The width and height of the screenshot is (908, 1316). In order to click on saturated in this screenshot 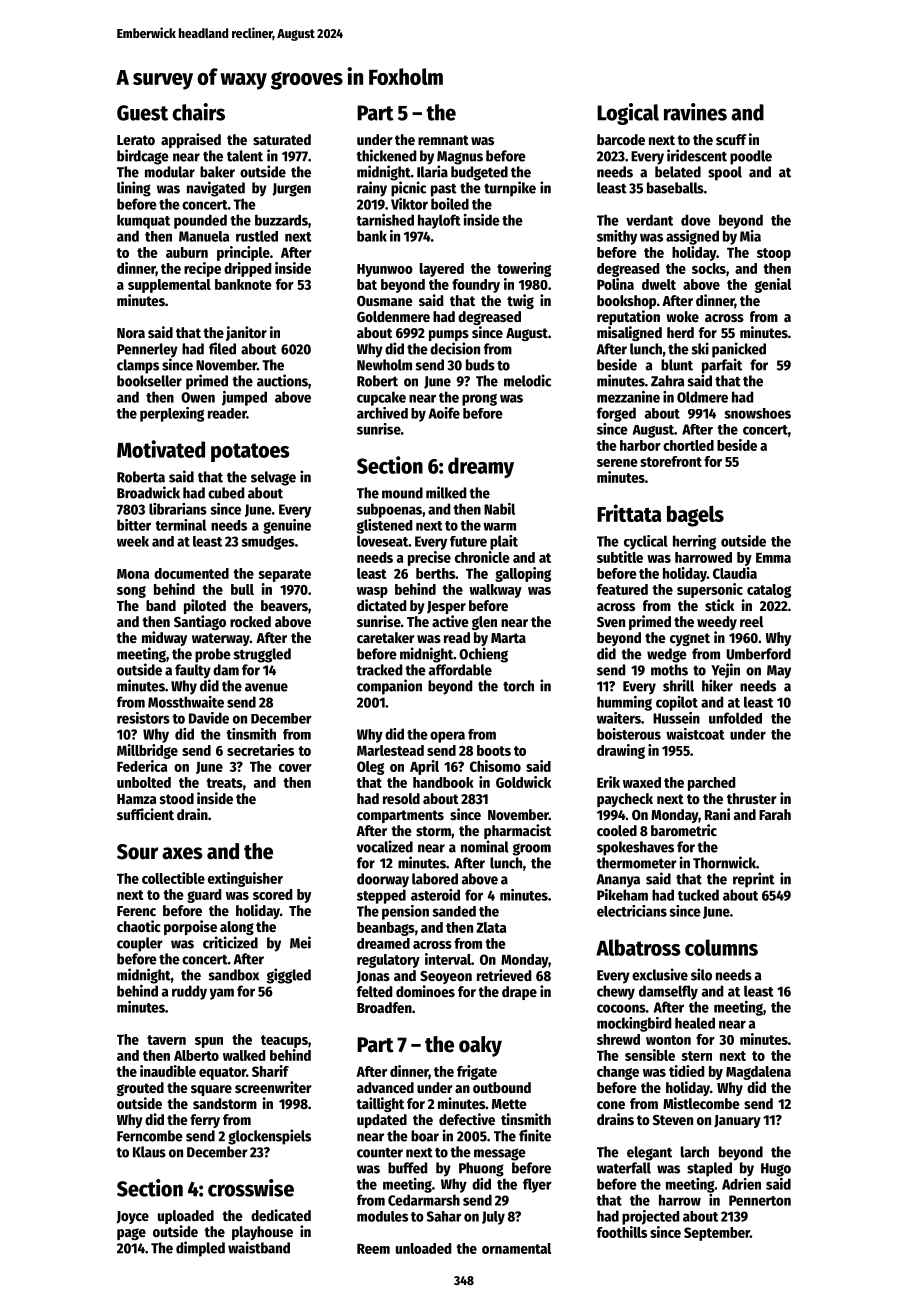, I will do `click(282, 139)`.
